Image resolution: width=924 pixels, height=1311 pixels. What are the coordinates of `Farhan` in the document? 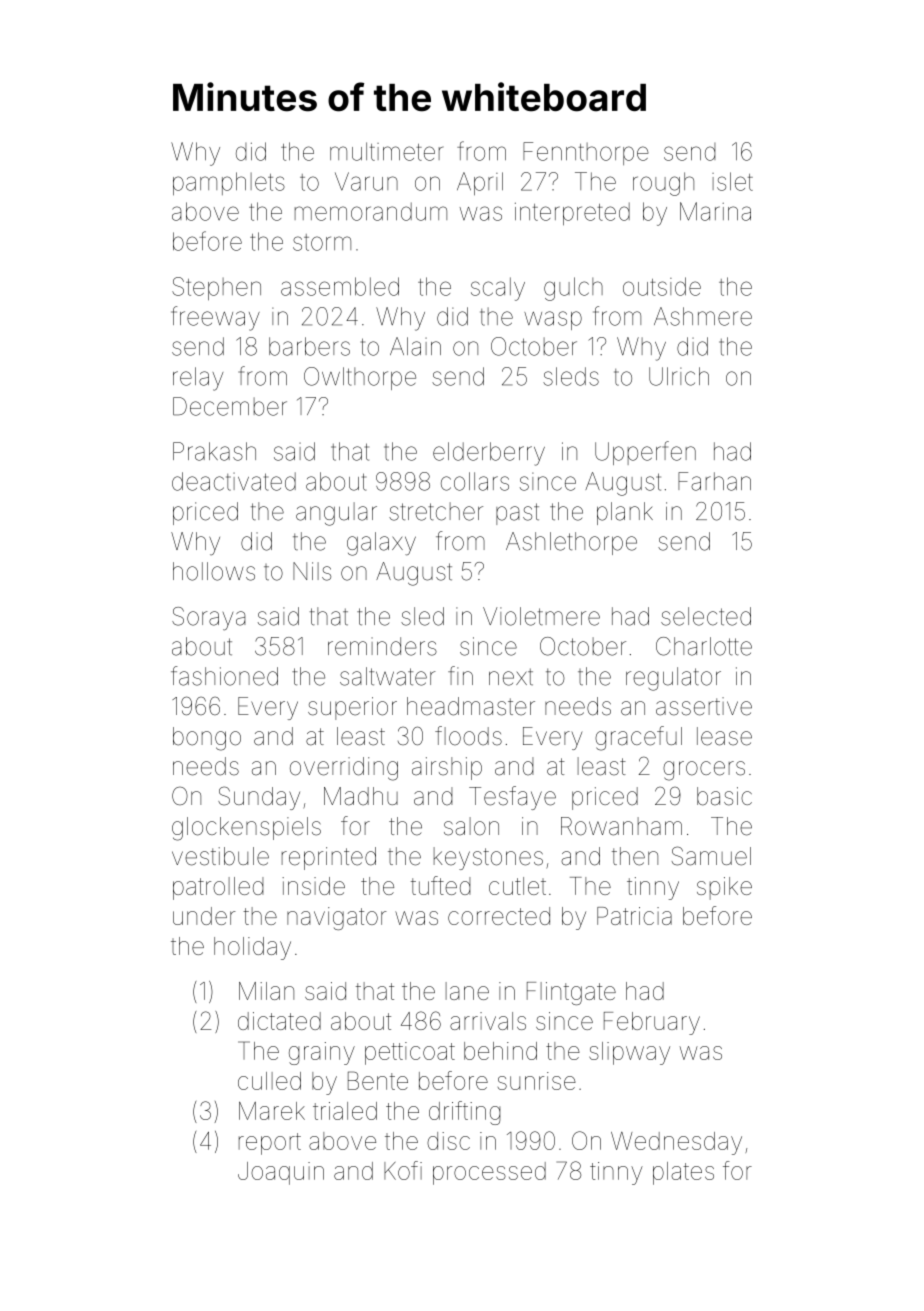 It's located at (714, 481).
